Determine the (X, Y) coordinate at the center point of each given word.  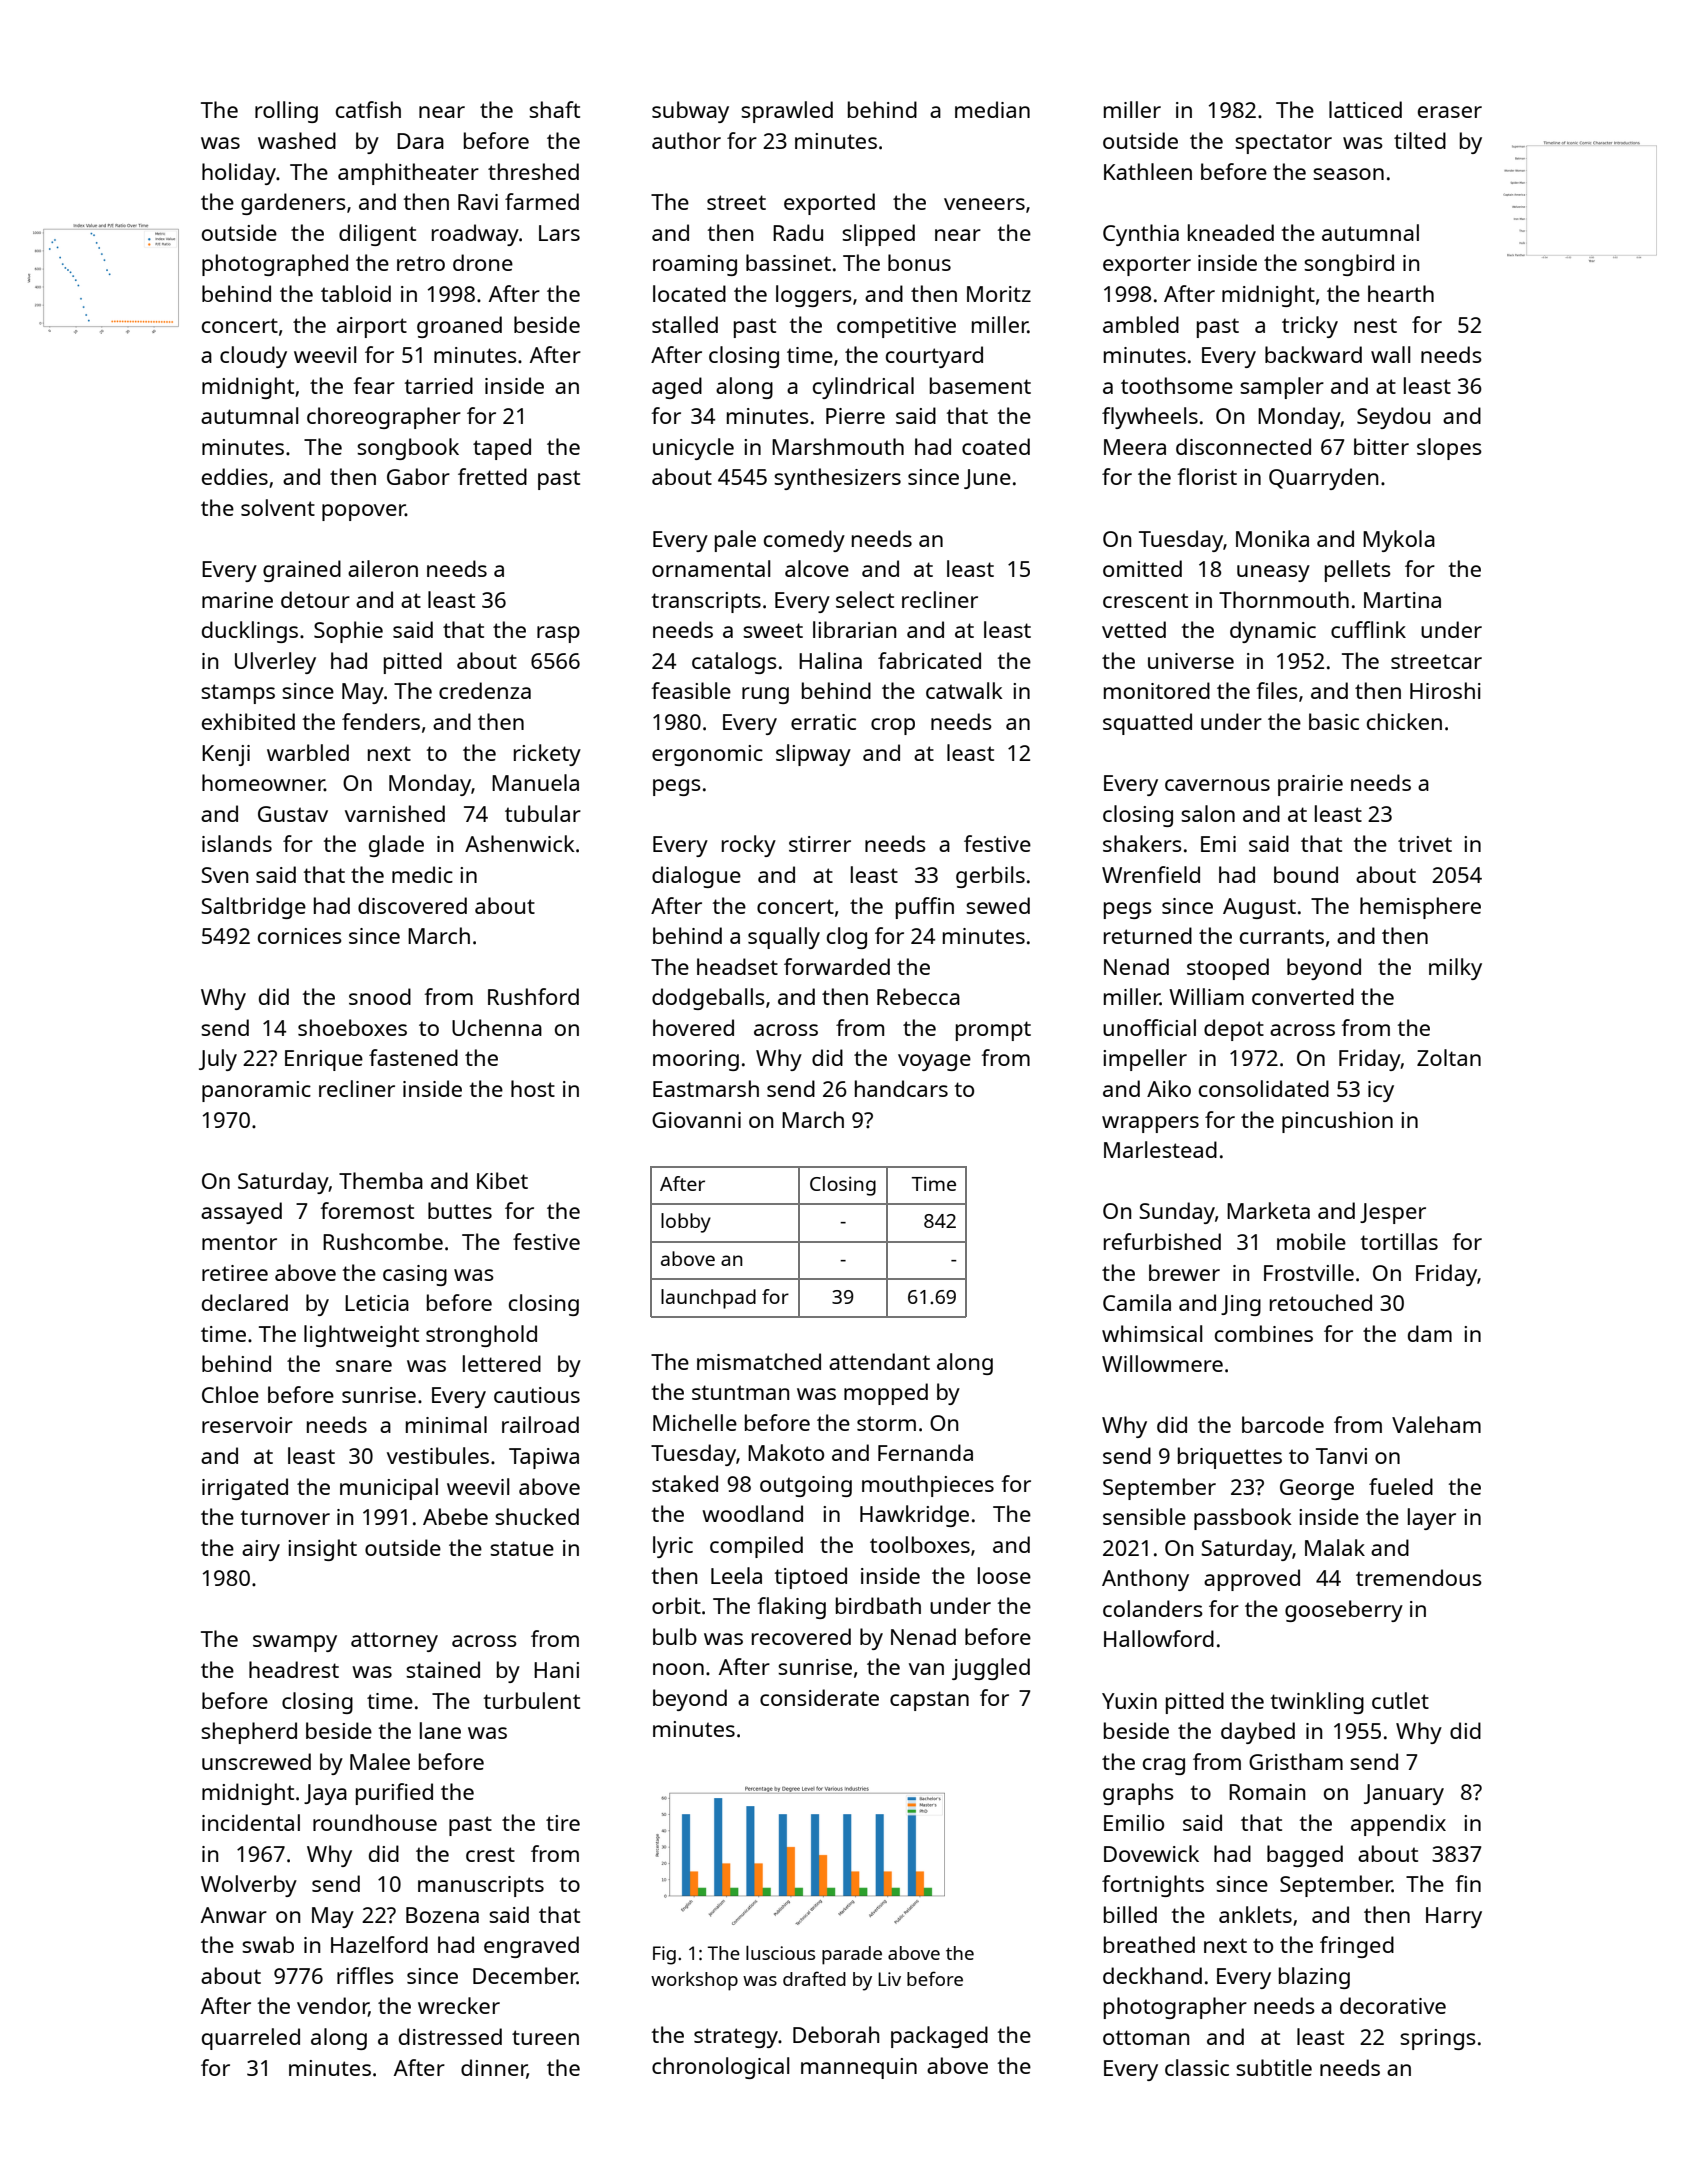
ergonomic (707, 755)
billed (1130, 1914)
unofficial (1149, 1027)
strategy (736, 2038)
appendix (1398, 1825)
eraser (1450, 112)
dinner (494, 2068)
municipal (389, 1489)
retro (421, 263)
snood (380, 996)
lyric (673, 1547)
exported (829, 204)
